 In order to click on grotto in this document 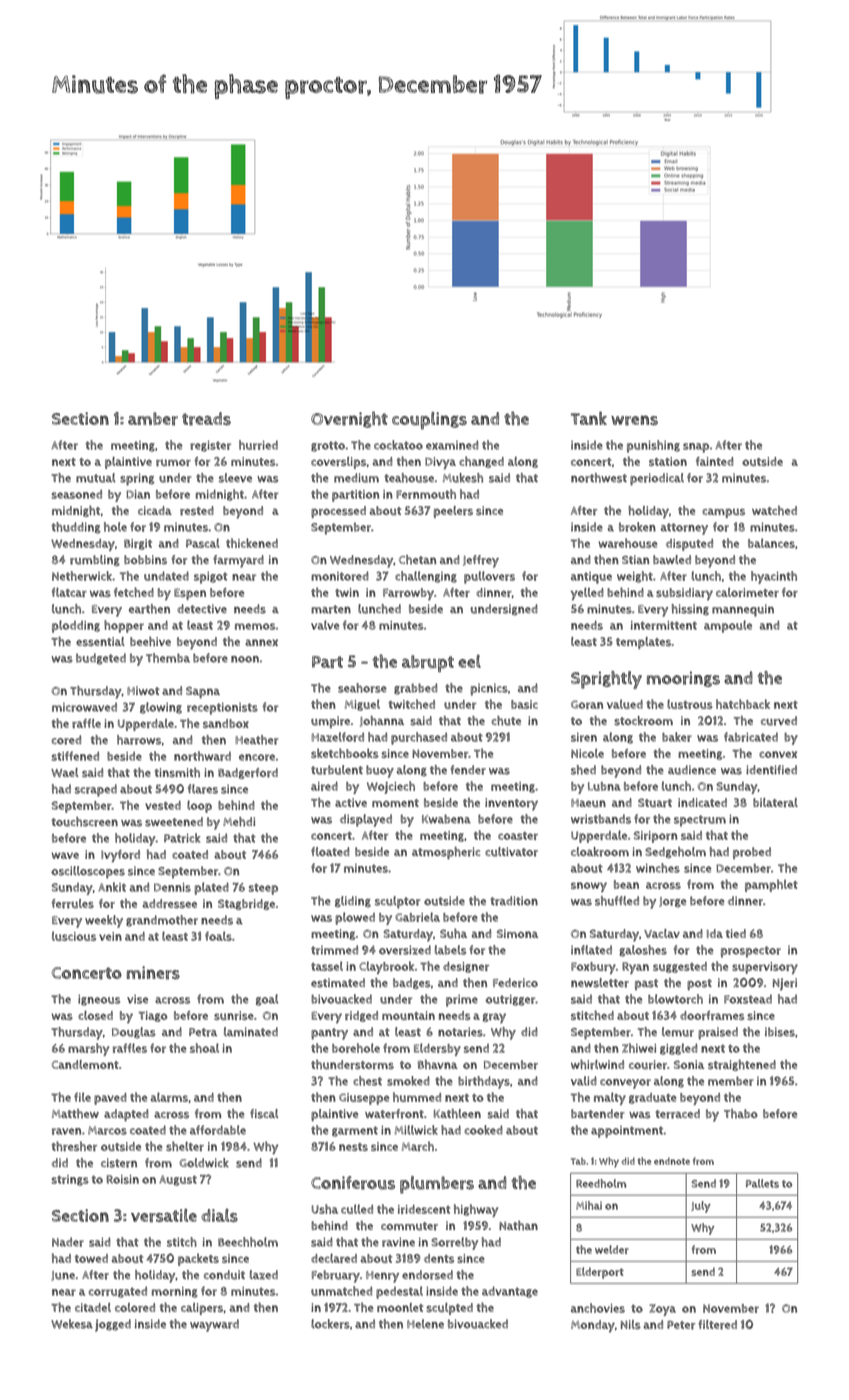, I will do `click(328, 446)`.
